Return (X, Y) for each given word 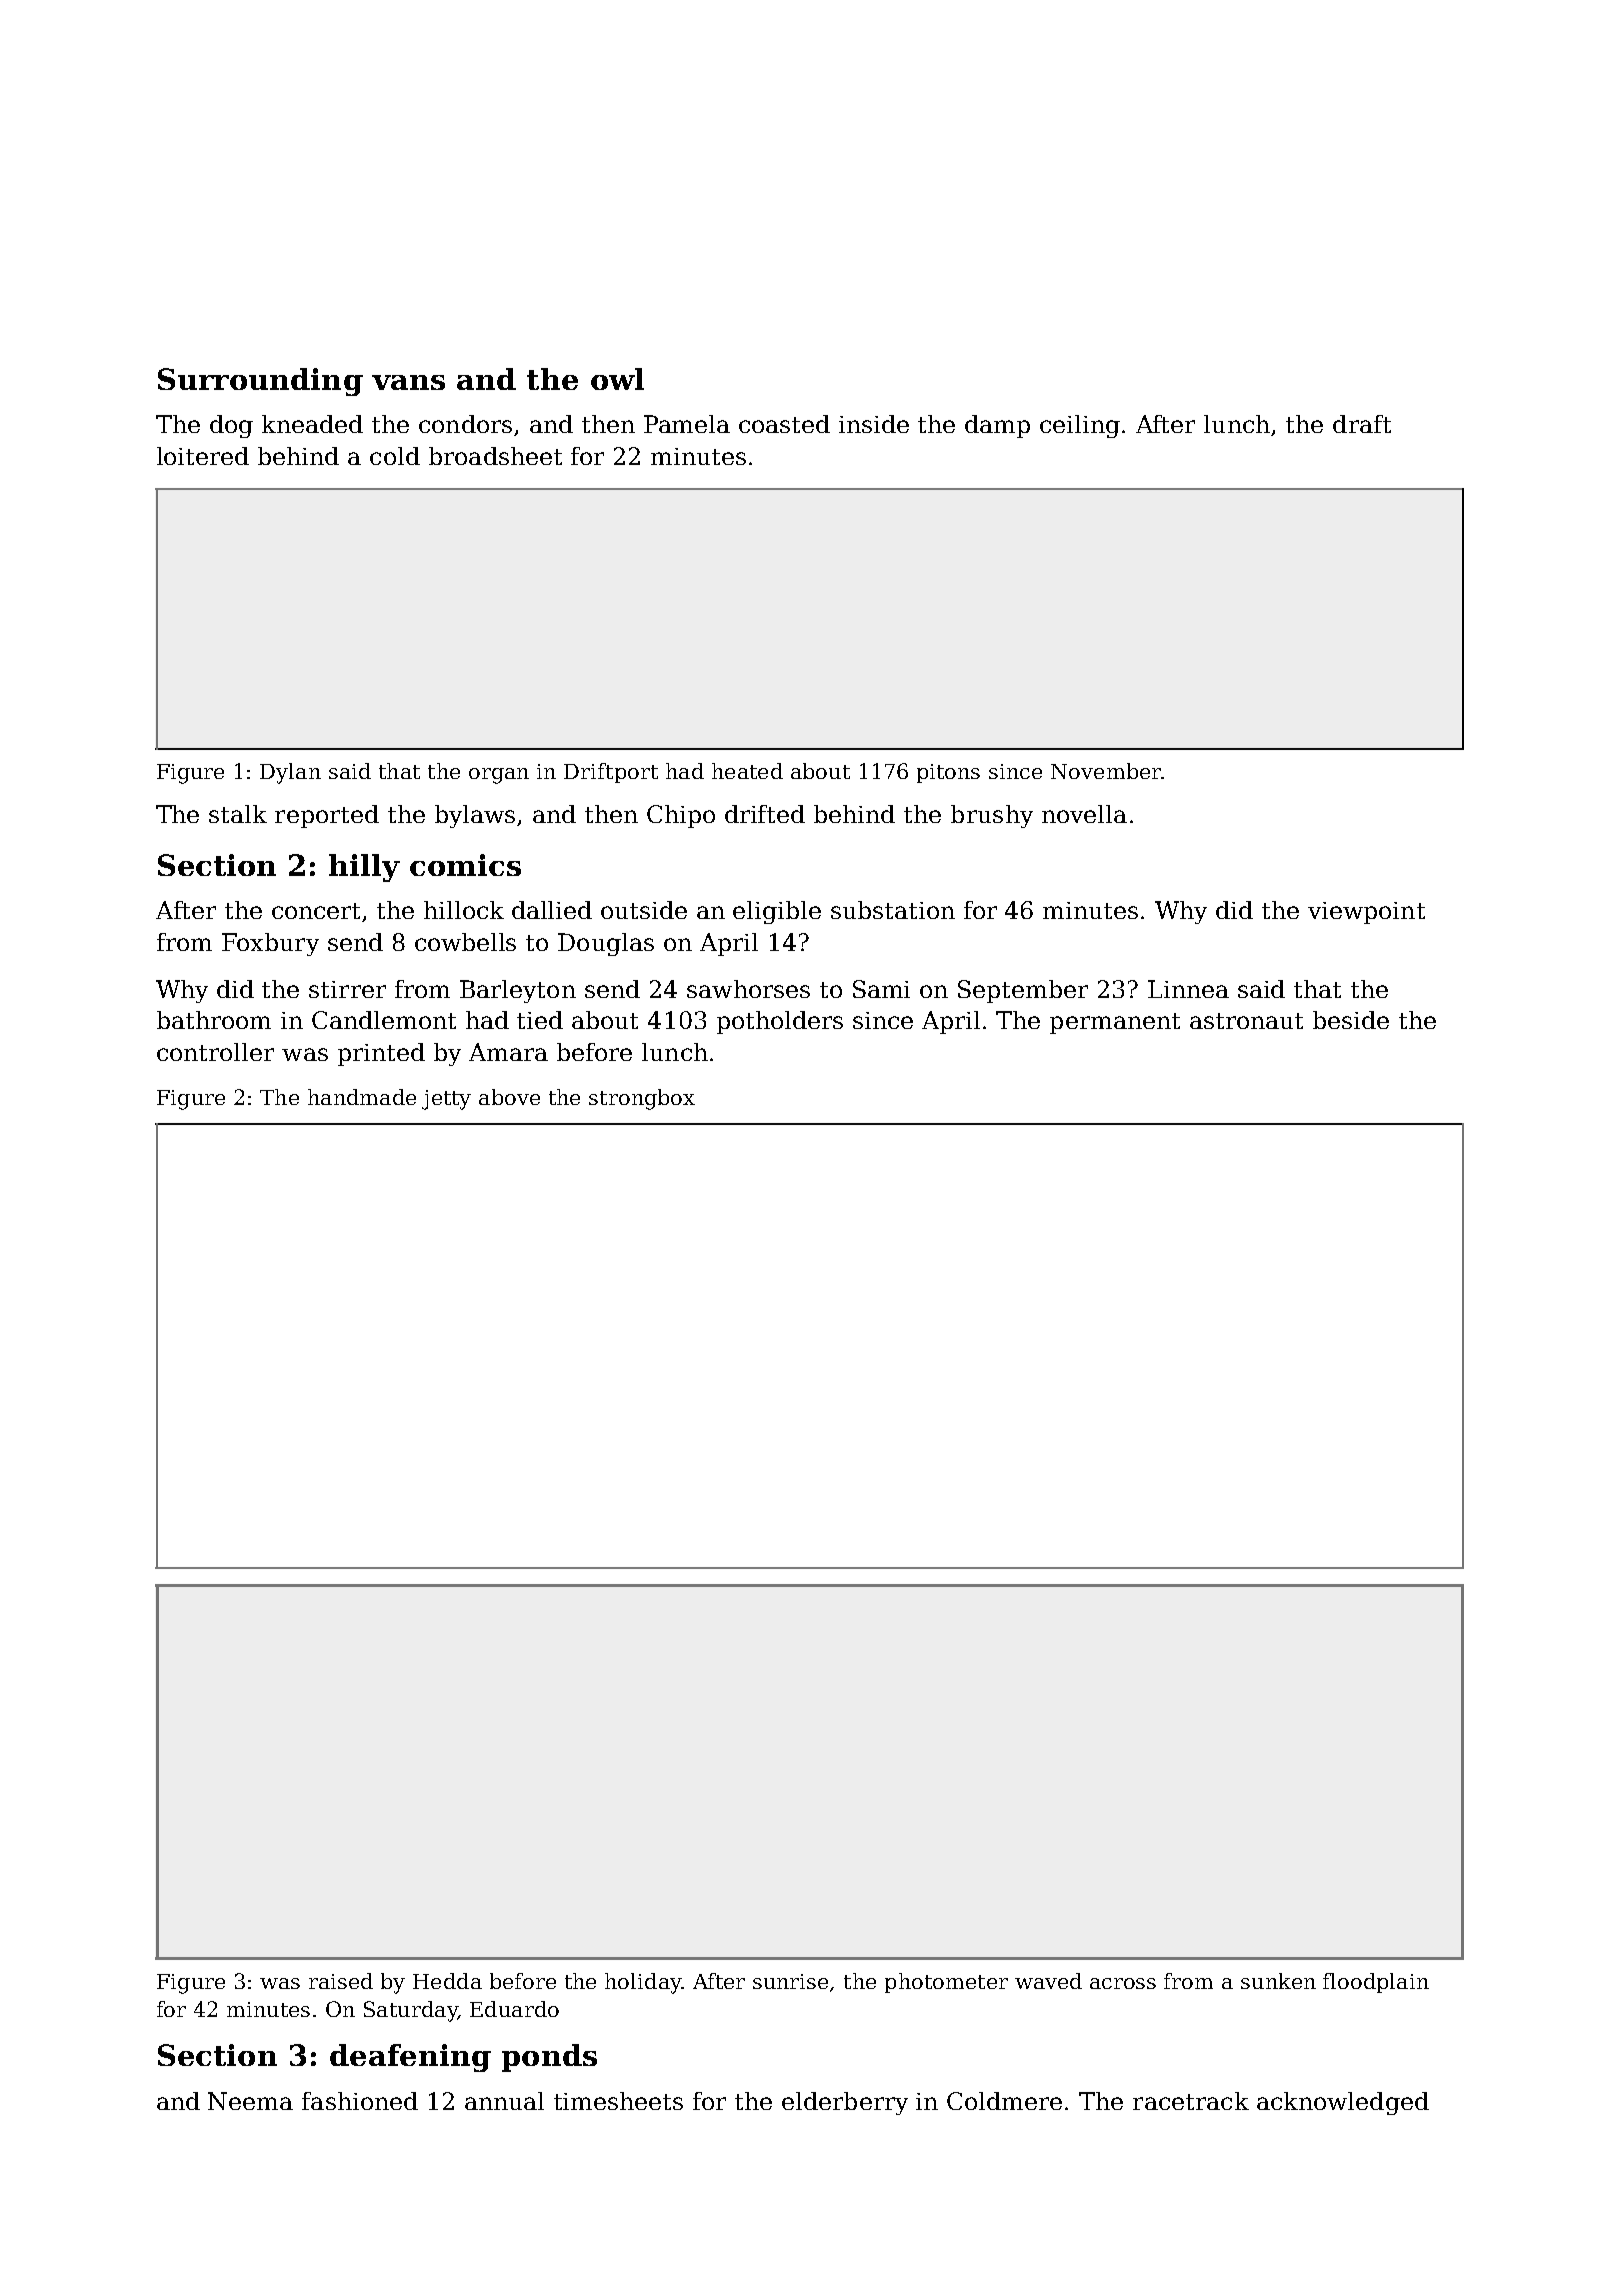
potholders (780, 1022)
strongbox (642, 1099)
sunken (1278, 1981)
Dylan (290, 773)
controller (215, 1052)
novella (1084, 814)
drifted (765, 814)
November (1106, 771)
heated (747, 771)
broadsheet (495, 456)
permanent (1115, 1023)
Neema (250, 2101)
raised (341, 1981)
